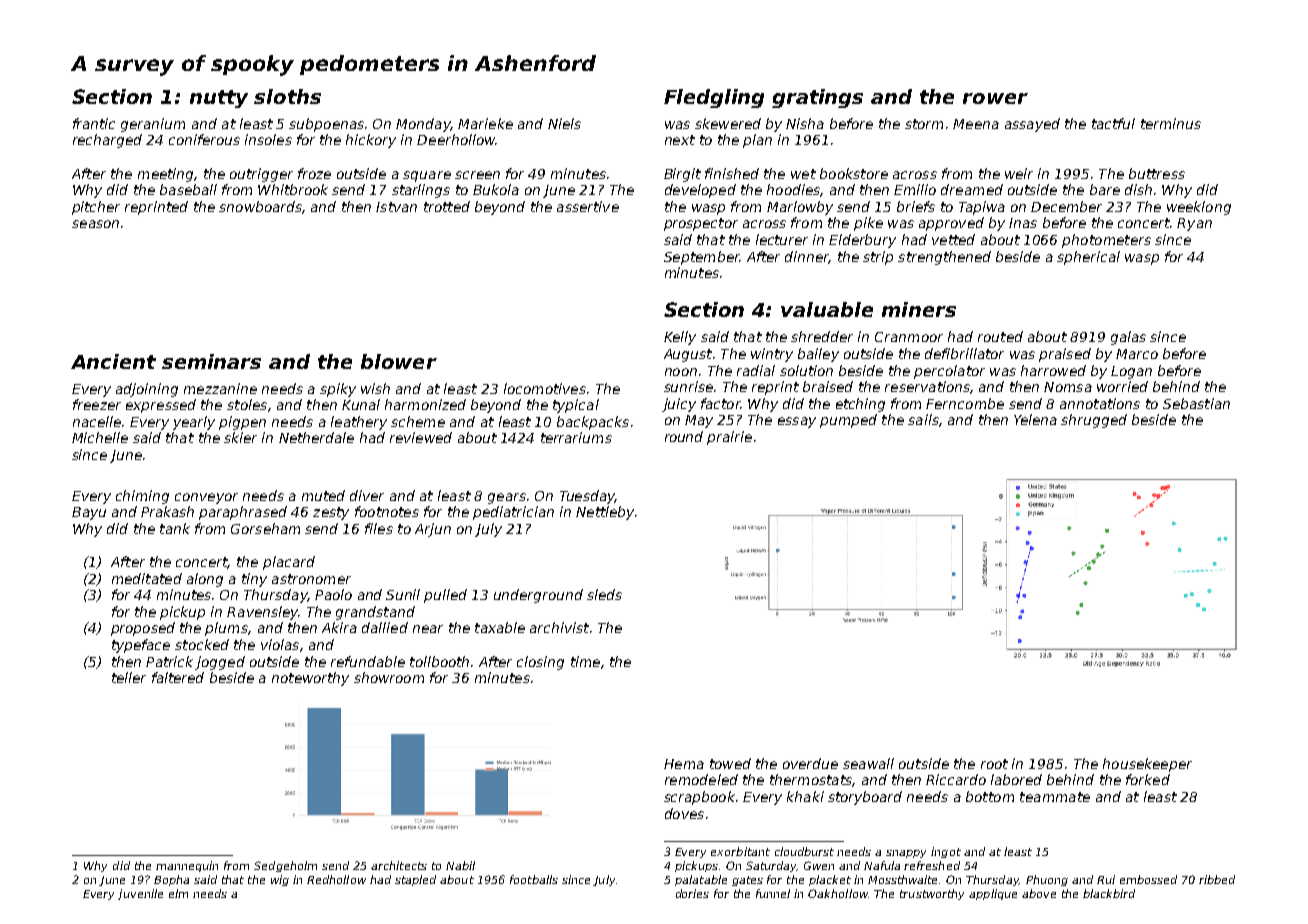 The height and width of the screenshot is (924, 1308). I want to click on baseball, so click(188, 189).
